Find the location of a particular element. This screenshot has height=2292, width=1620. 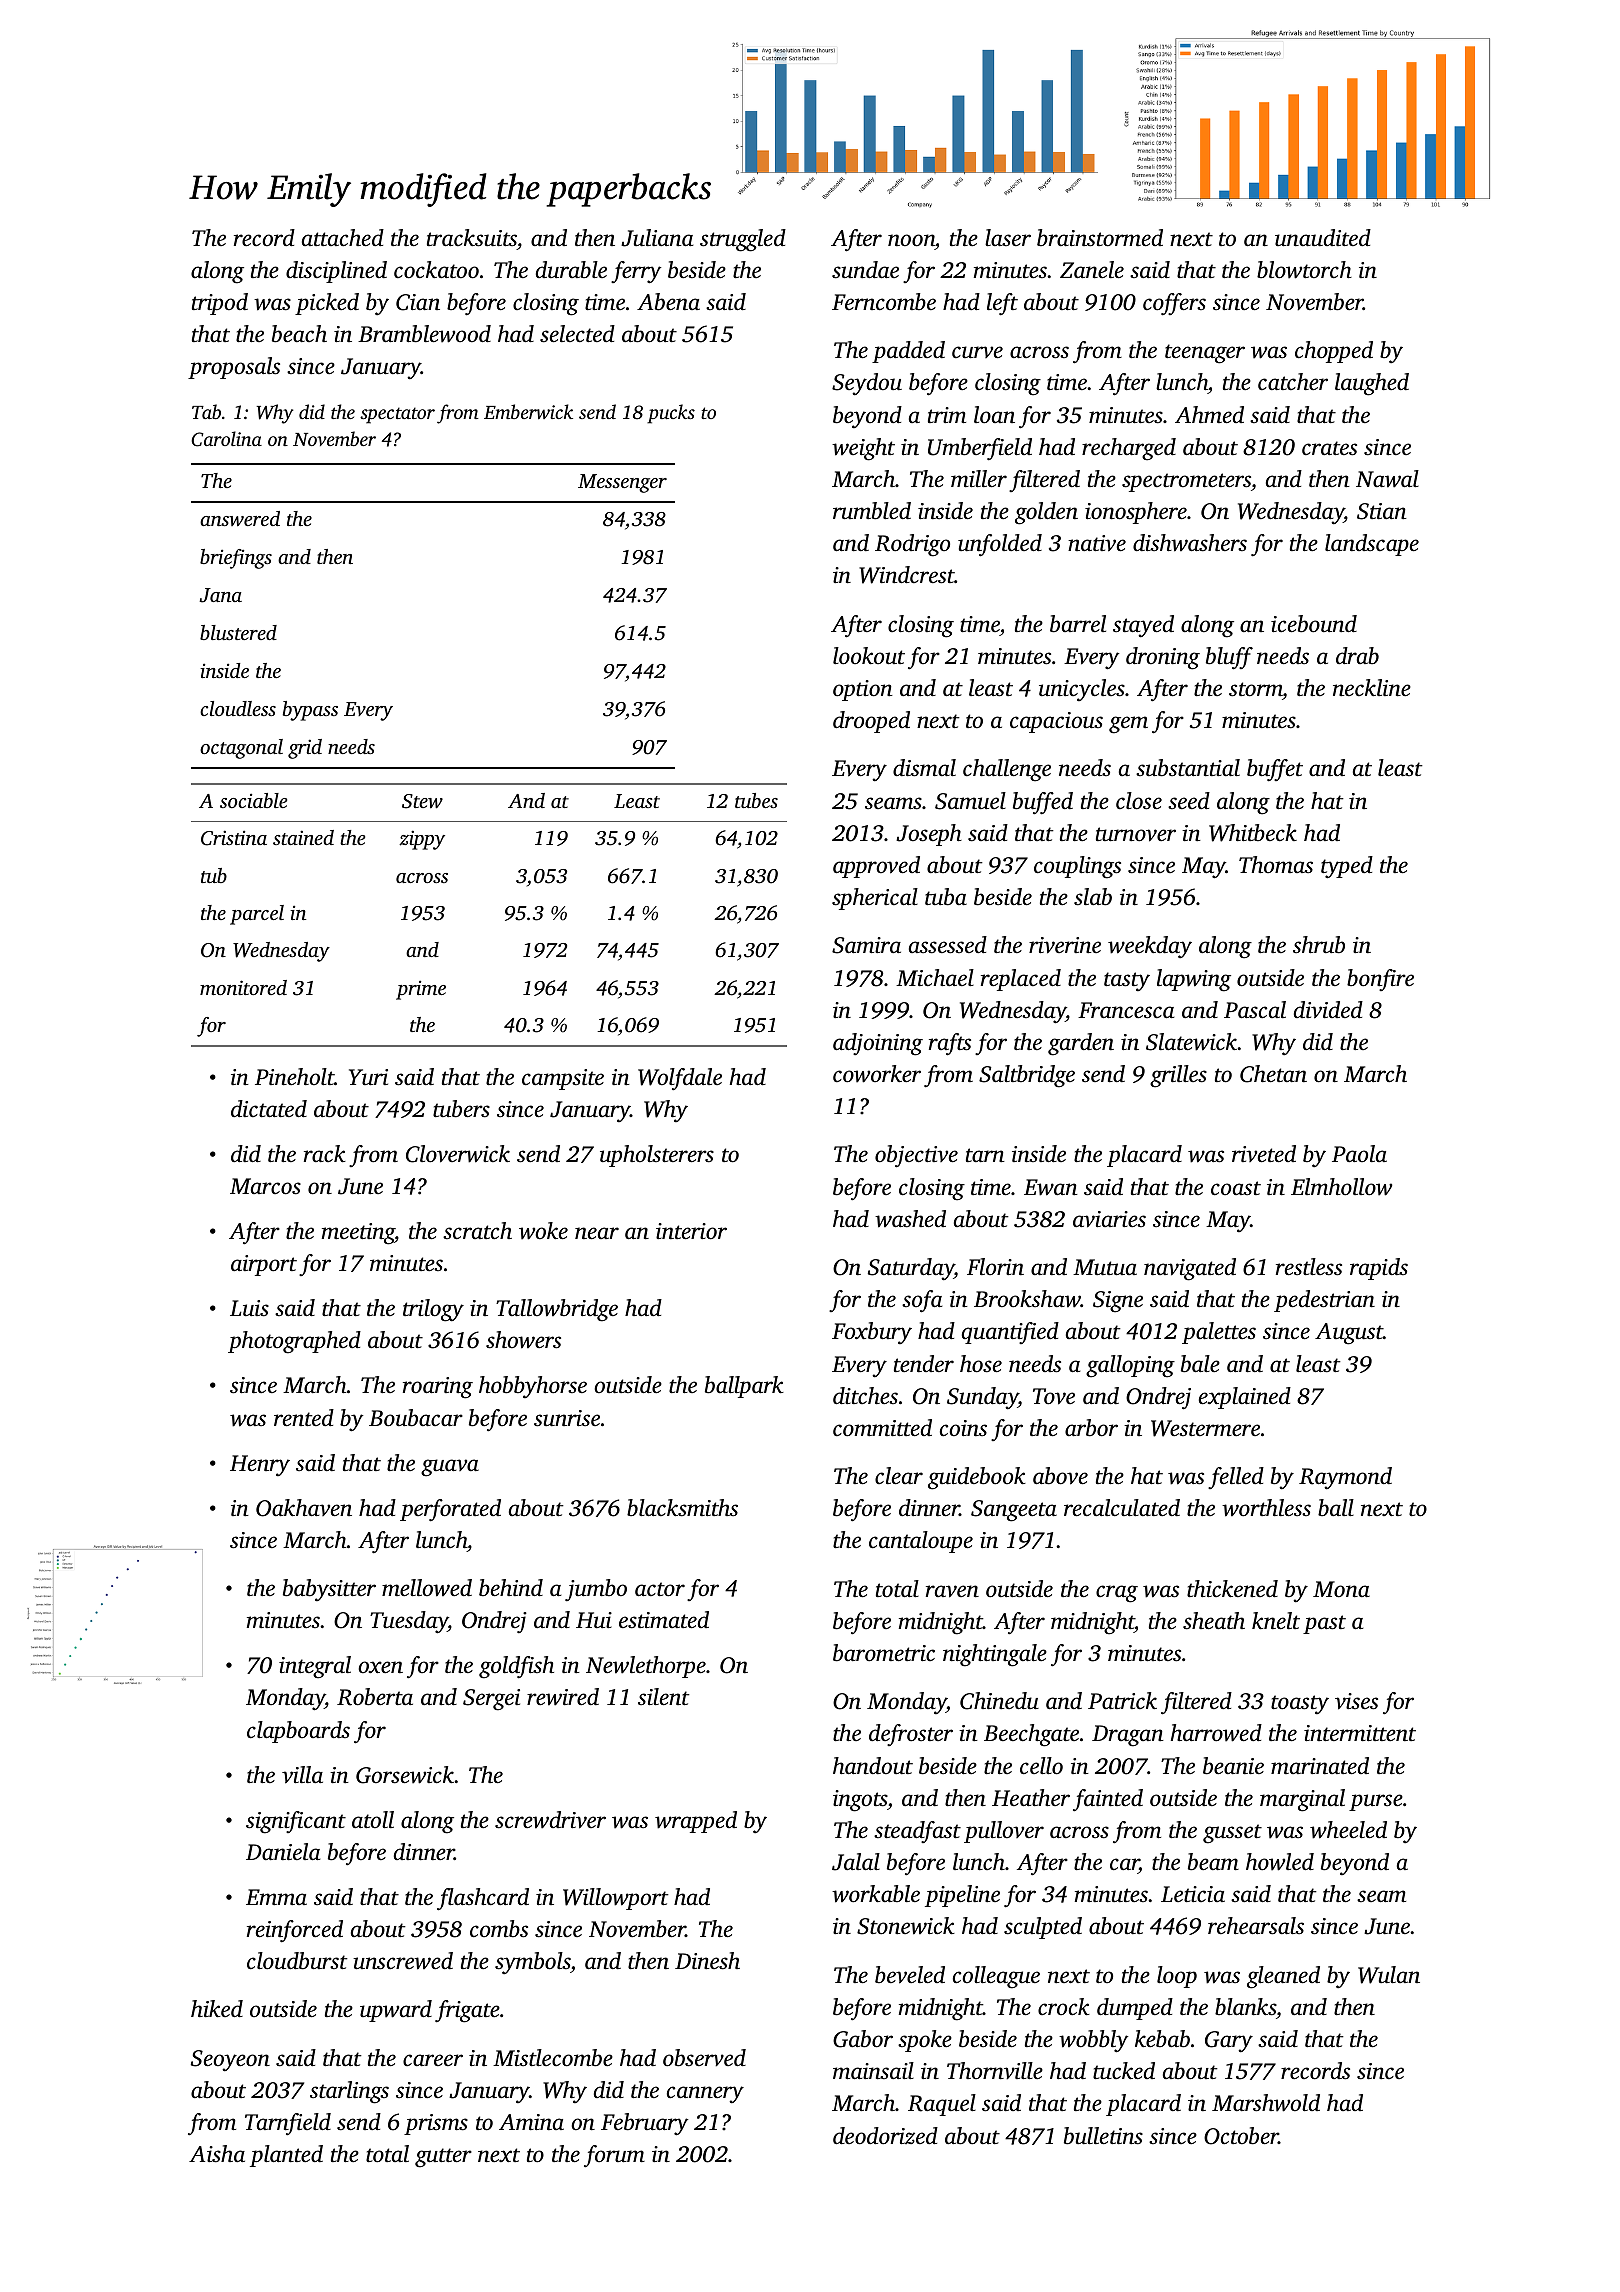

Pineholt is located at coordinates (295, 1077).
